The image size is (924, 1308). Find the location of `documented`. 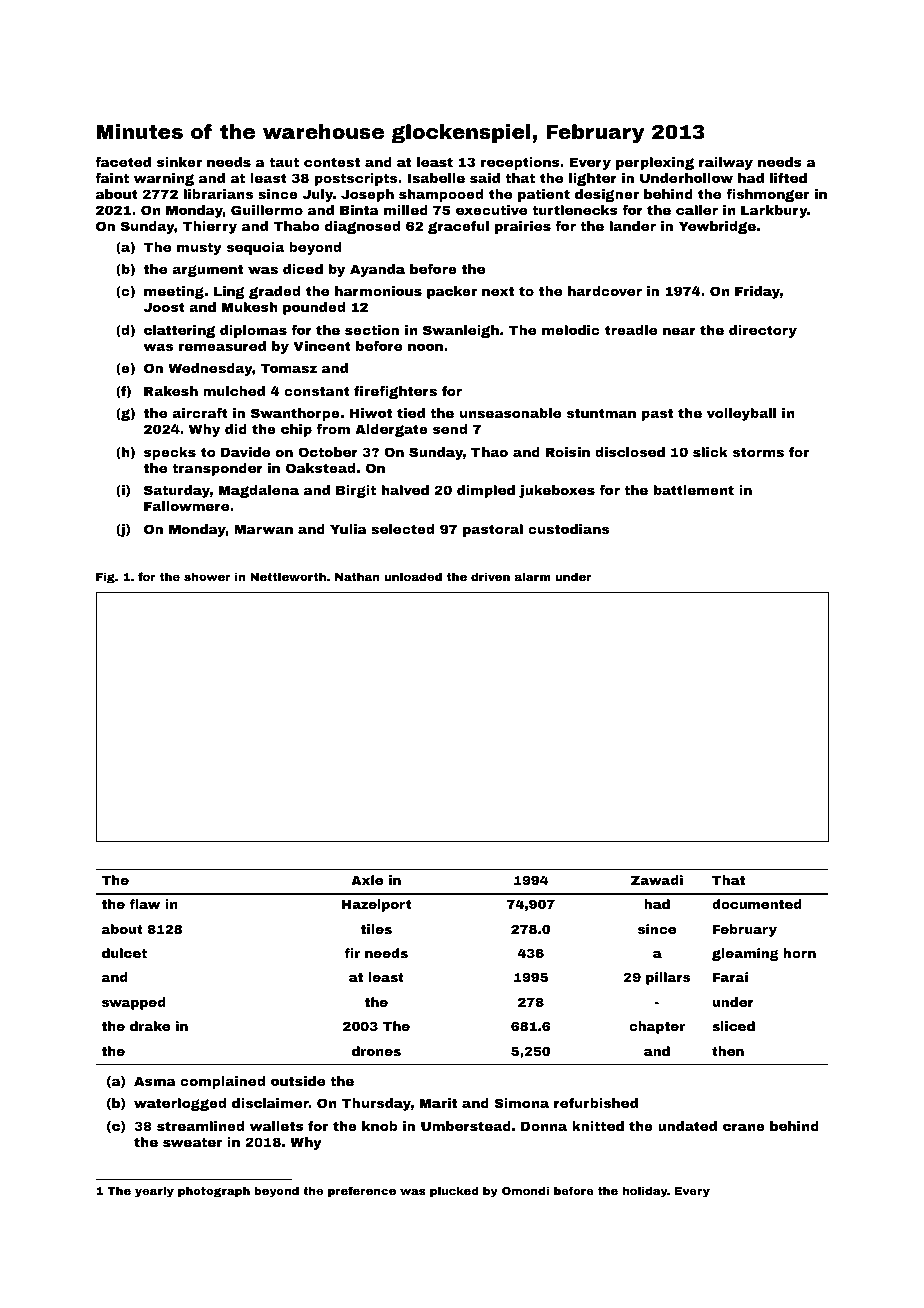

documented is located at coordinates (757, 904).
